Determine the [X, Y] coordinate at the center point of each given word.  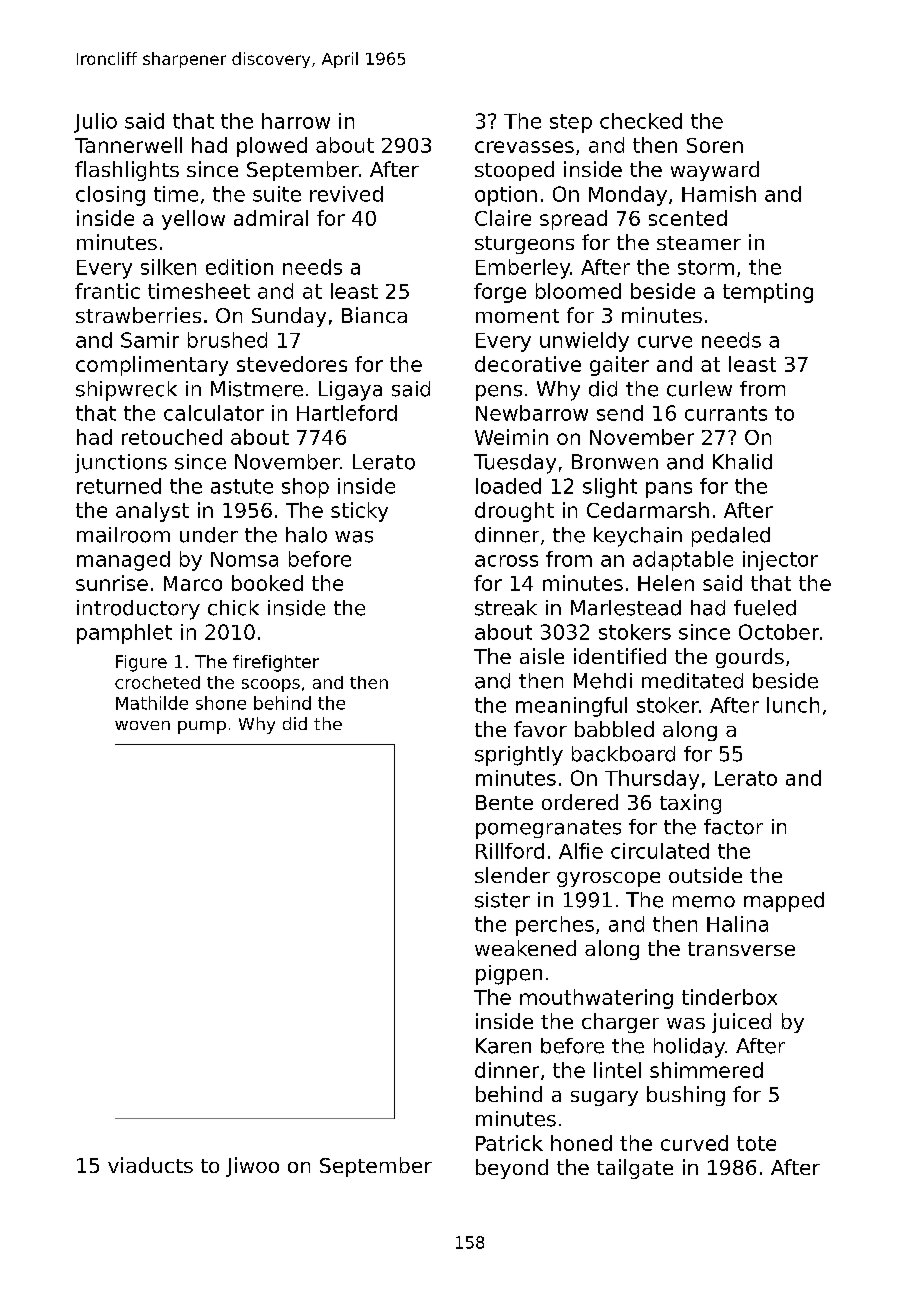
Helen [666, 583]
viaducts [150, 1165]
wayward [715, 171]
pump [202, 727]
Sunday [289, 317]
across [506, 561]
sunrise [112, 583]
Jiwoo [252, 1167]
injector [780, 561]
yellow [193, 220]
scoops [271, 685]
